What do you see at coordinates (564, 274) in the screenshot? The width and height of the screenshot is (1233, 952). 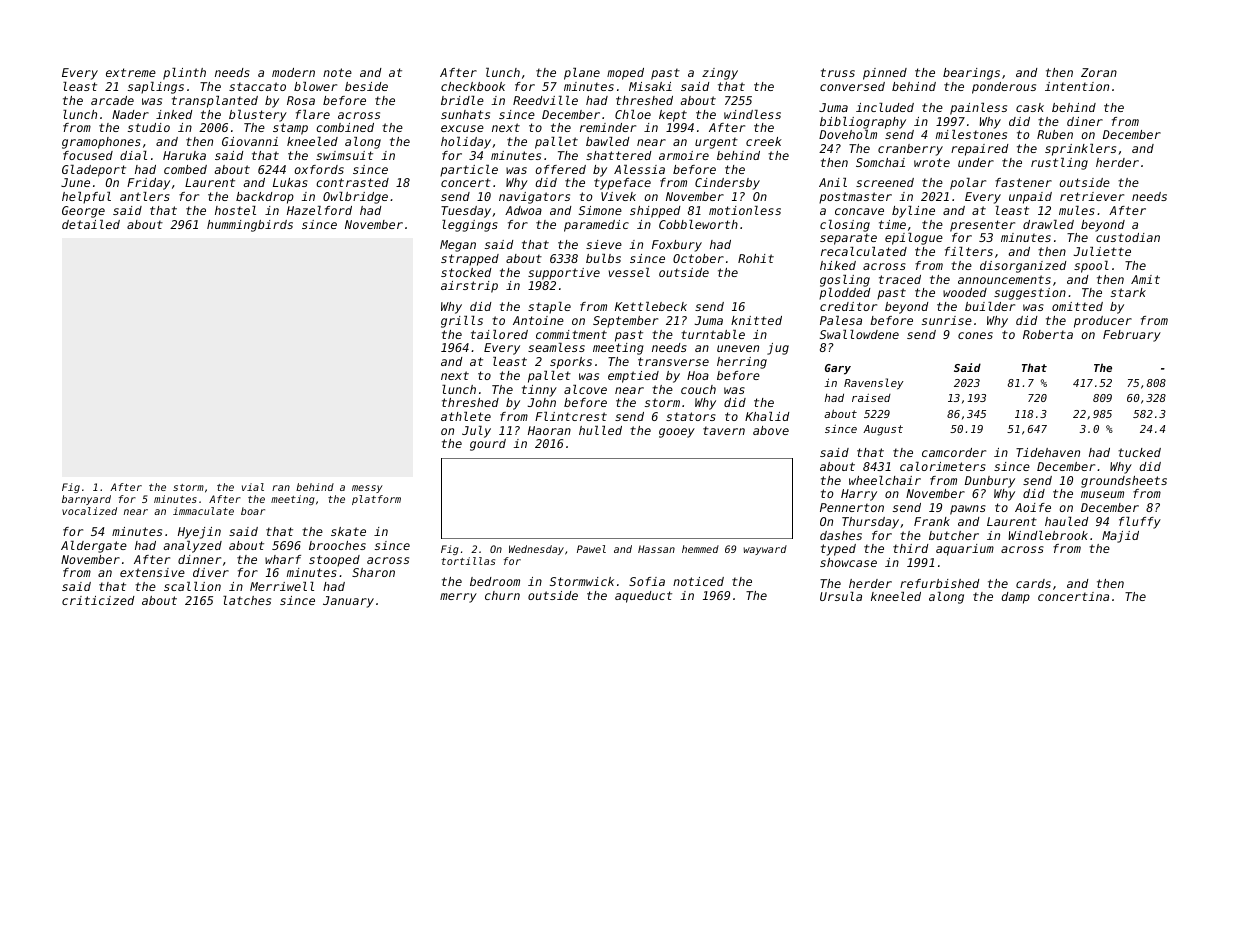 I see `supportive` at bounding box center [564, 274].
